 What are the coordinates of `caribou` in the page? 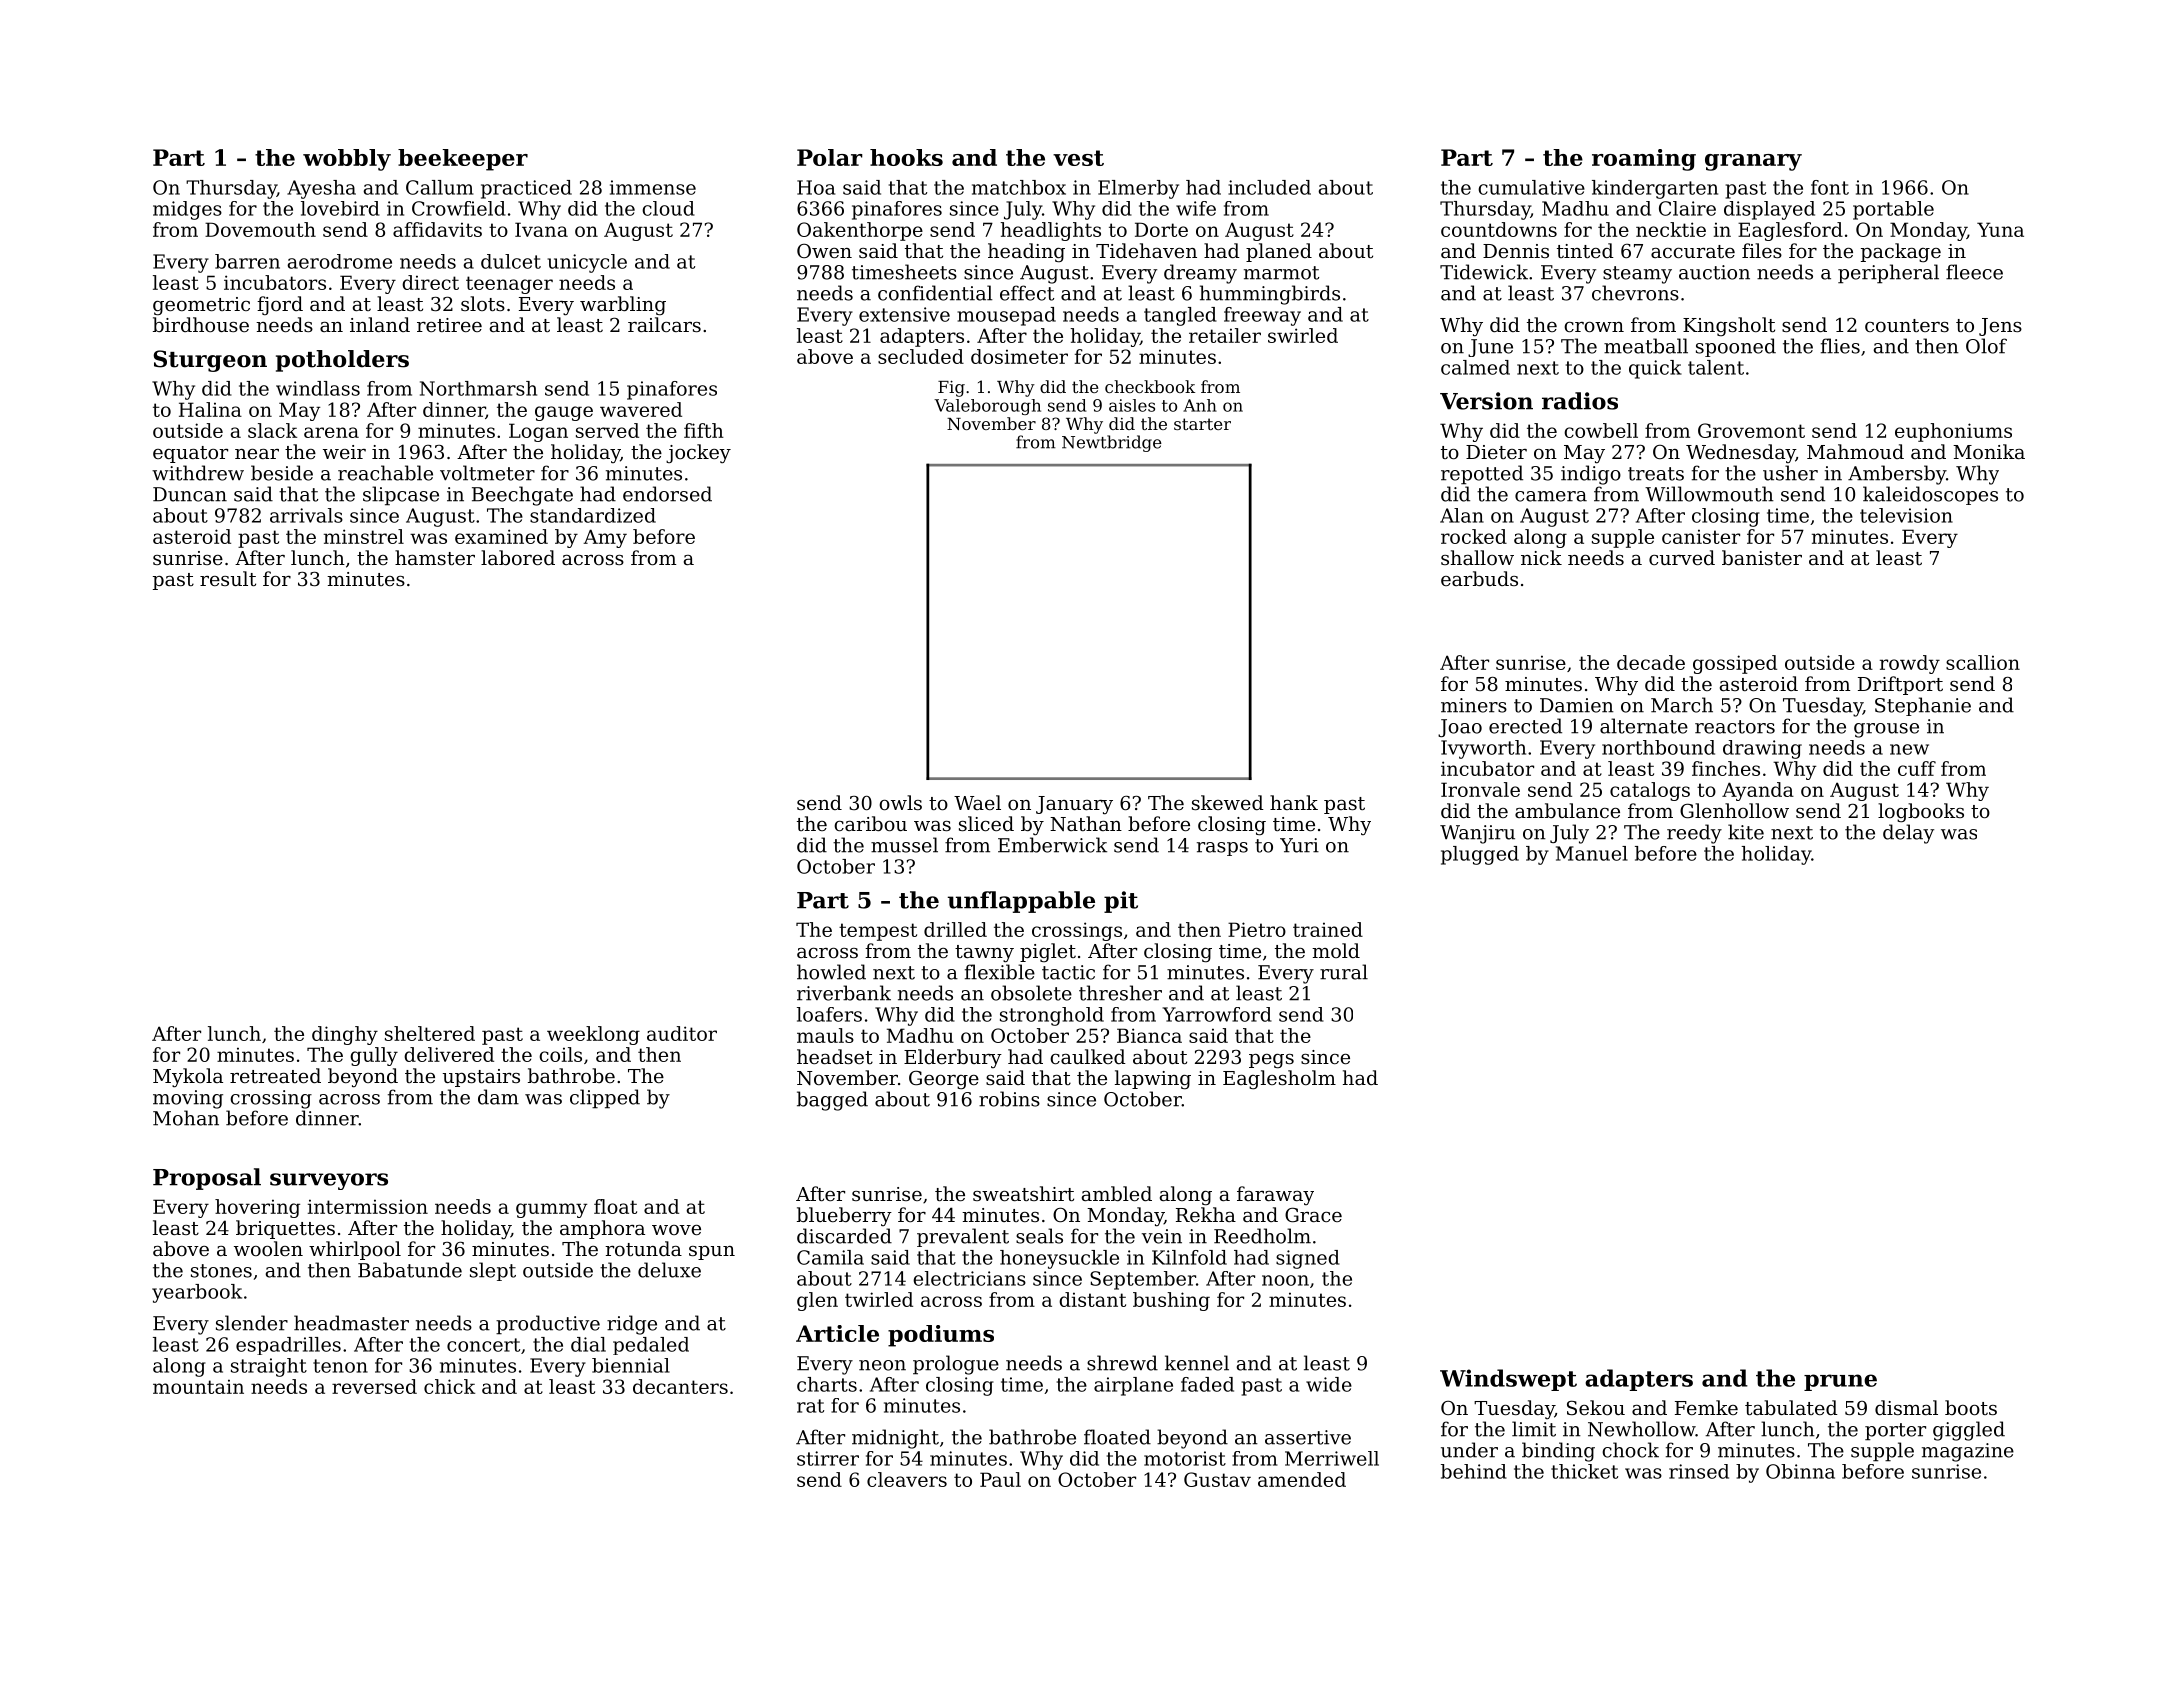 It's located at (870, 823).
